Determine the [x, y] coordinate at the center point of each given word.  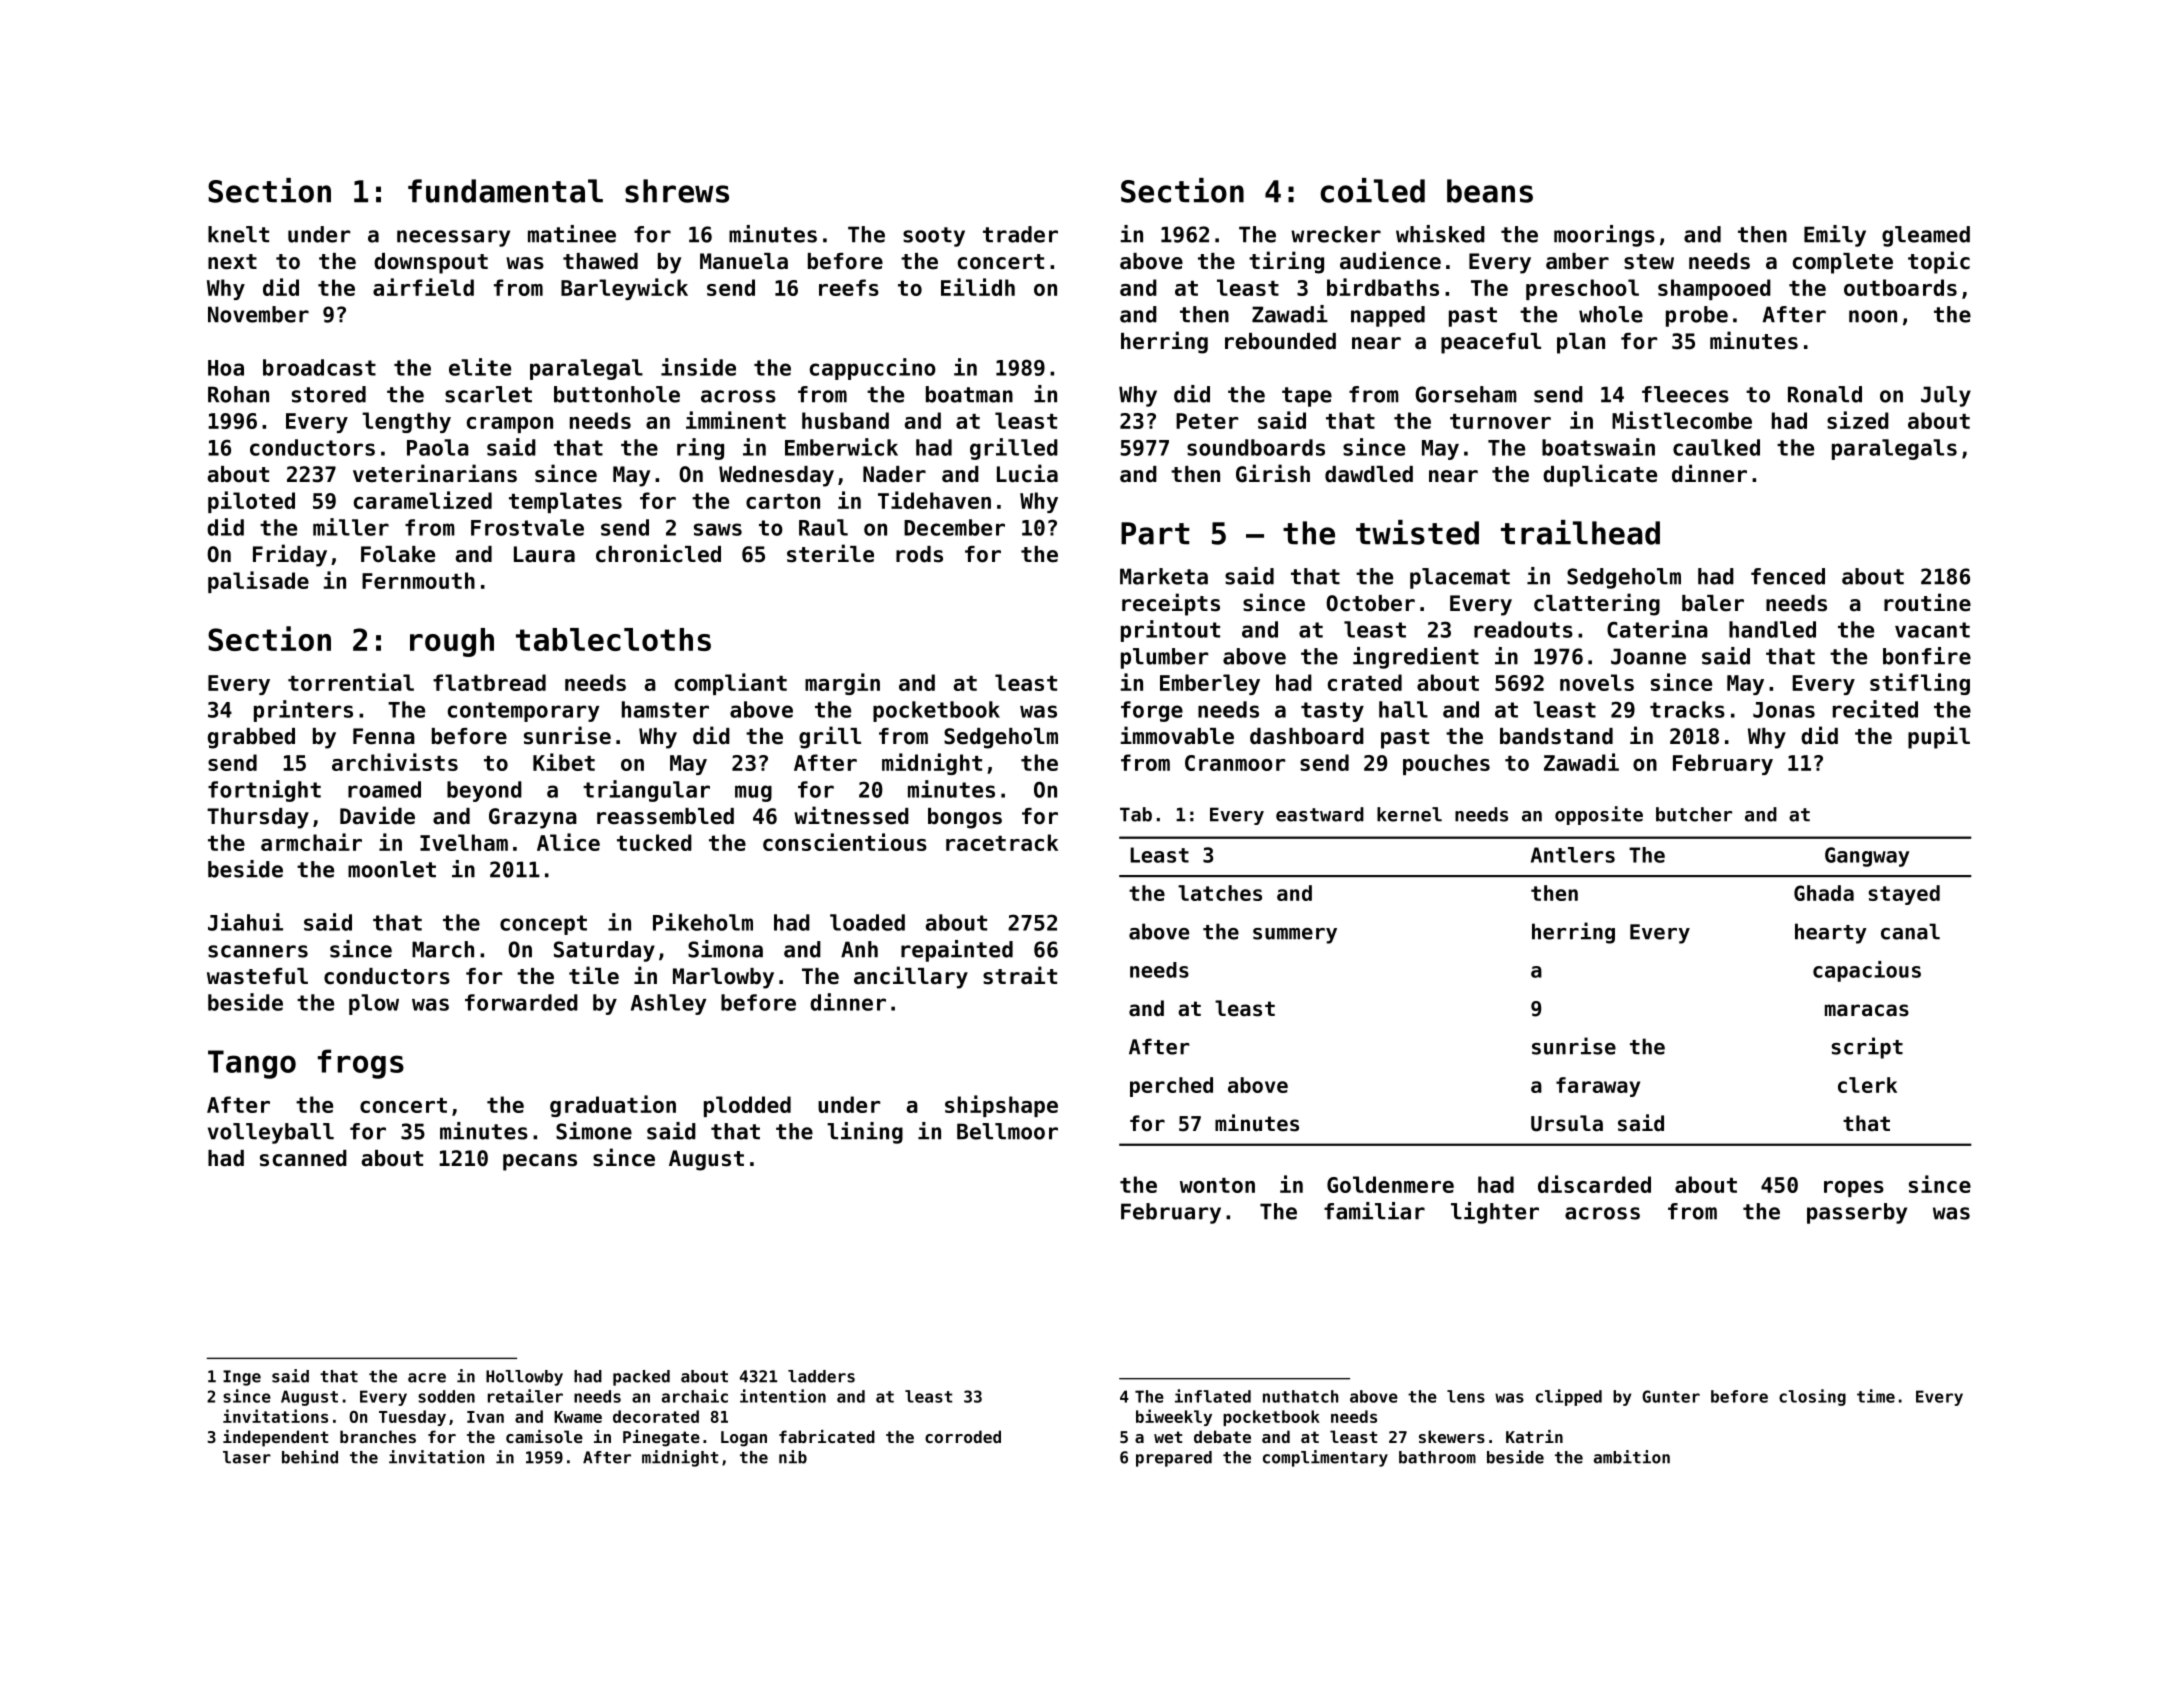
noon [1873, 316]
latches [1220, 893]
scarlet [488, 394]
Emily [1835, 236]
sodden [446, 1396]
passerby [1857, 1213]
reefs [849, 287]
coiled [1372, 190]
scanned [303, 1158]
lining [865, 1133]
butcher [1694, 814]
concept [543, 925]
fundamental [505, 191]
